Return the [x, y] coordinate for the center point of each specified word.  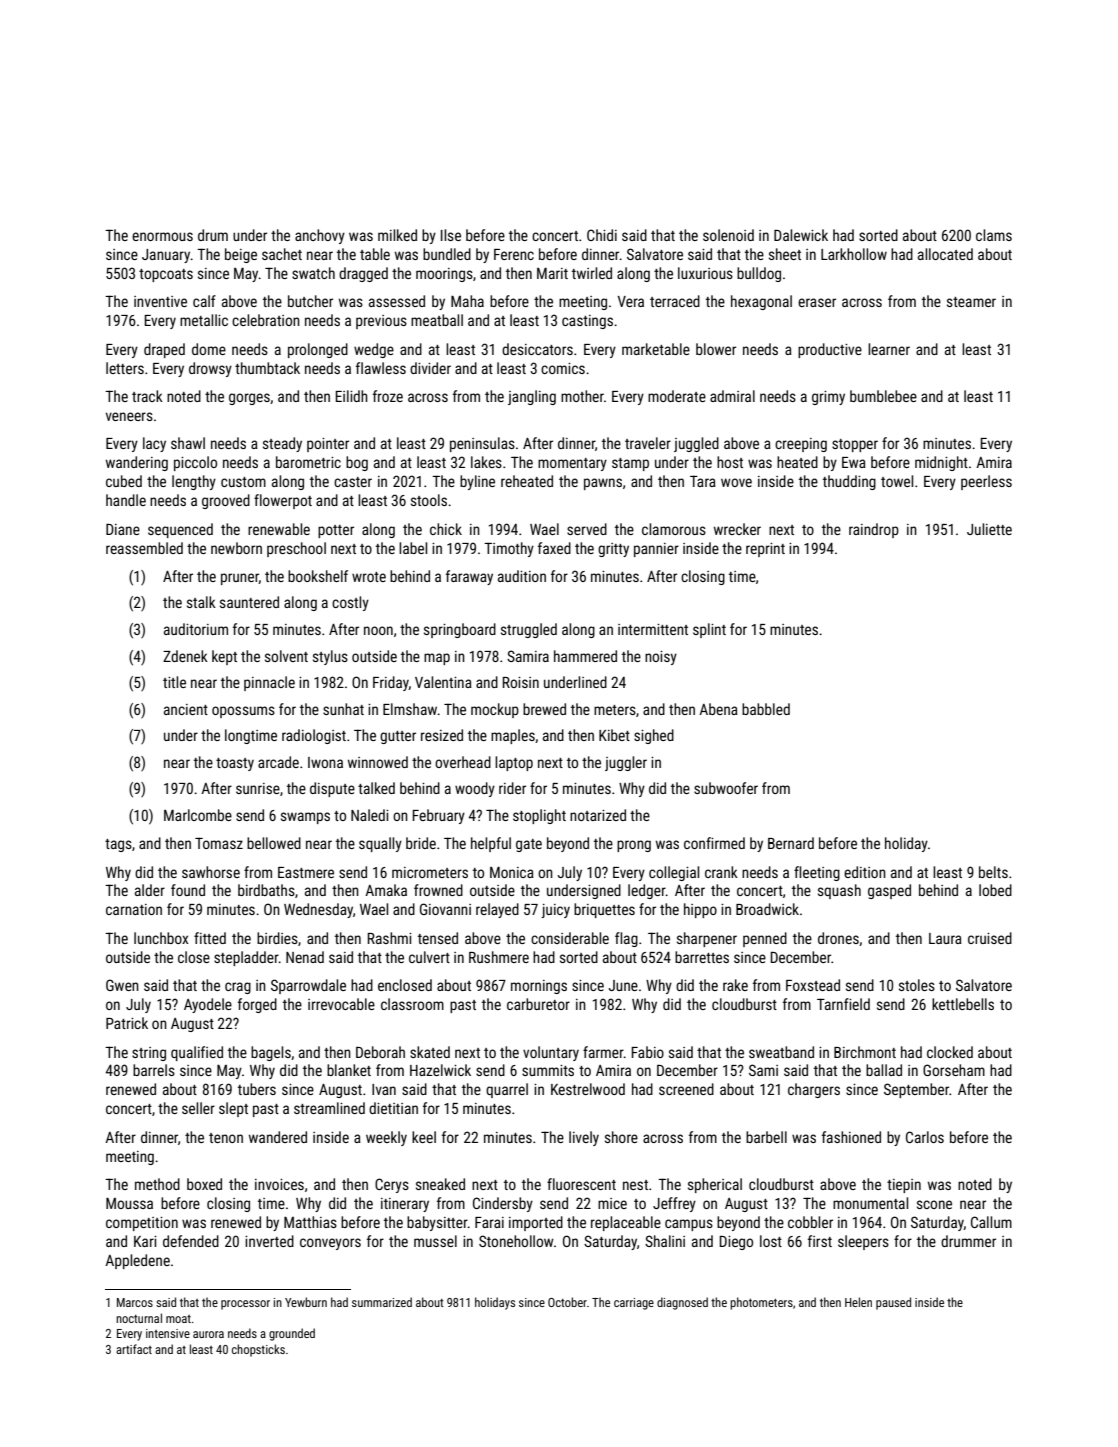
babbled [766, 709]
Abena [718, 709]
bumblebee [883, 396]
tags [118, 845]
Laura [945, 938]
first [820, 1241]
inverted [269, 1241]
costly [350, 603]
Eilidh [352, 396]
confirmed [714, 843]
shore [621, 1137]
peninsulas [482, 444]
